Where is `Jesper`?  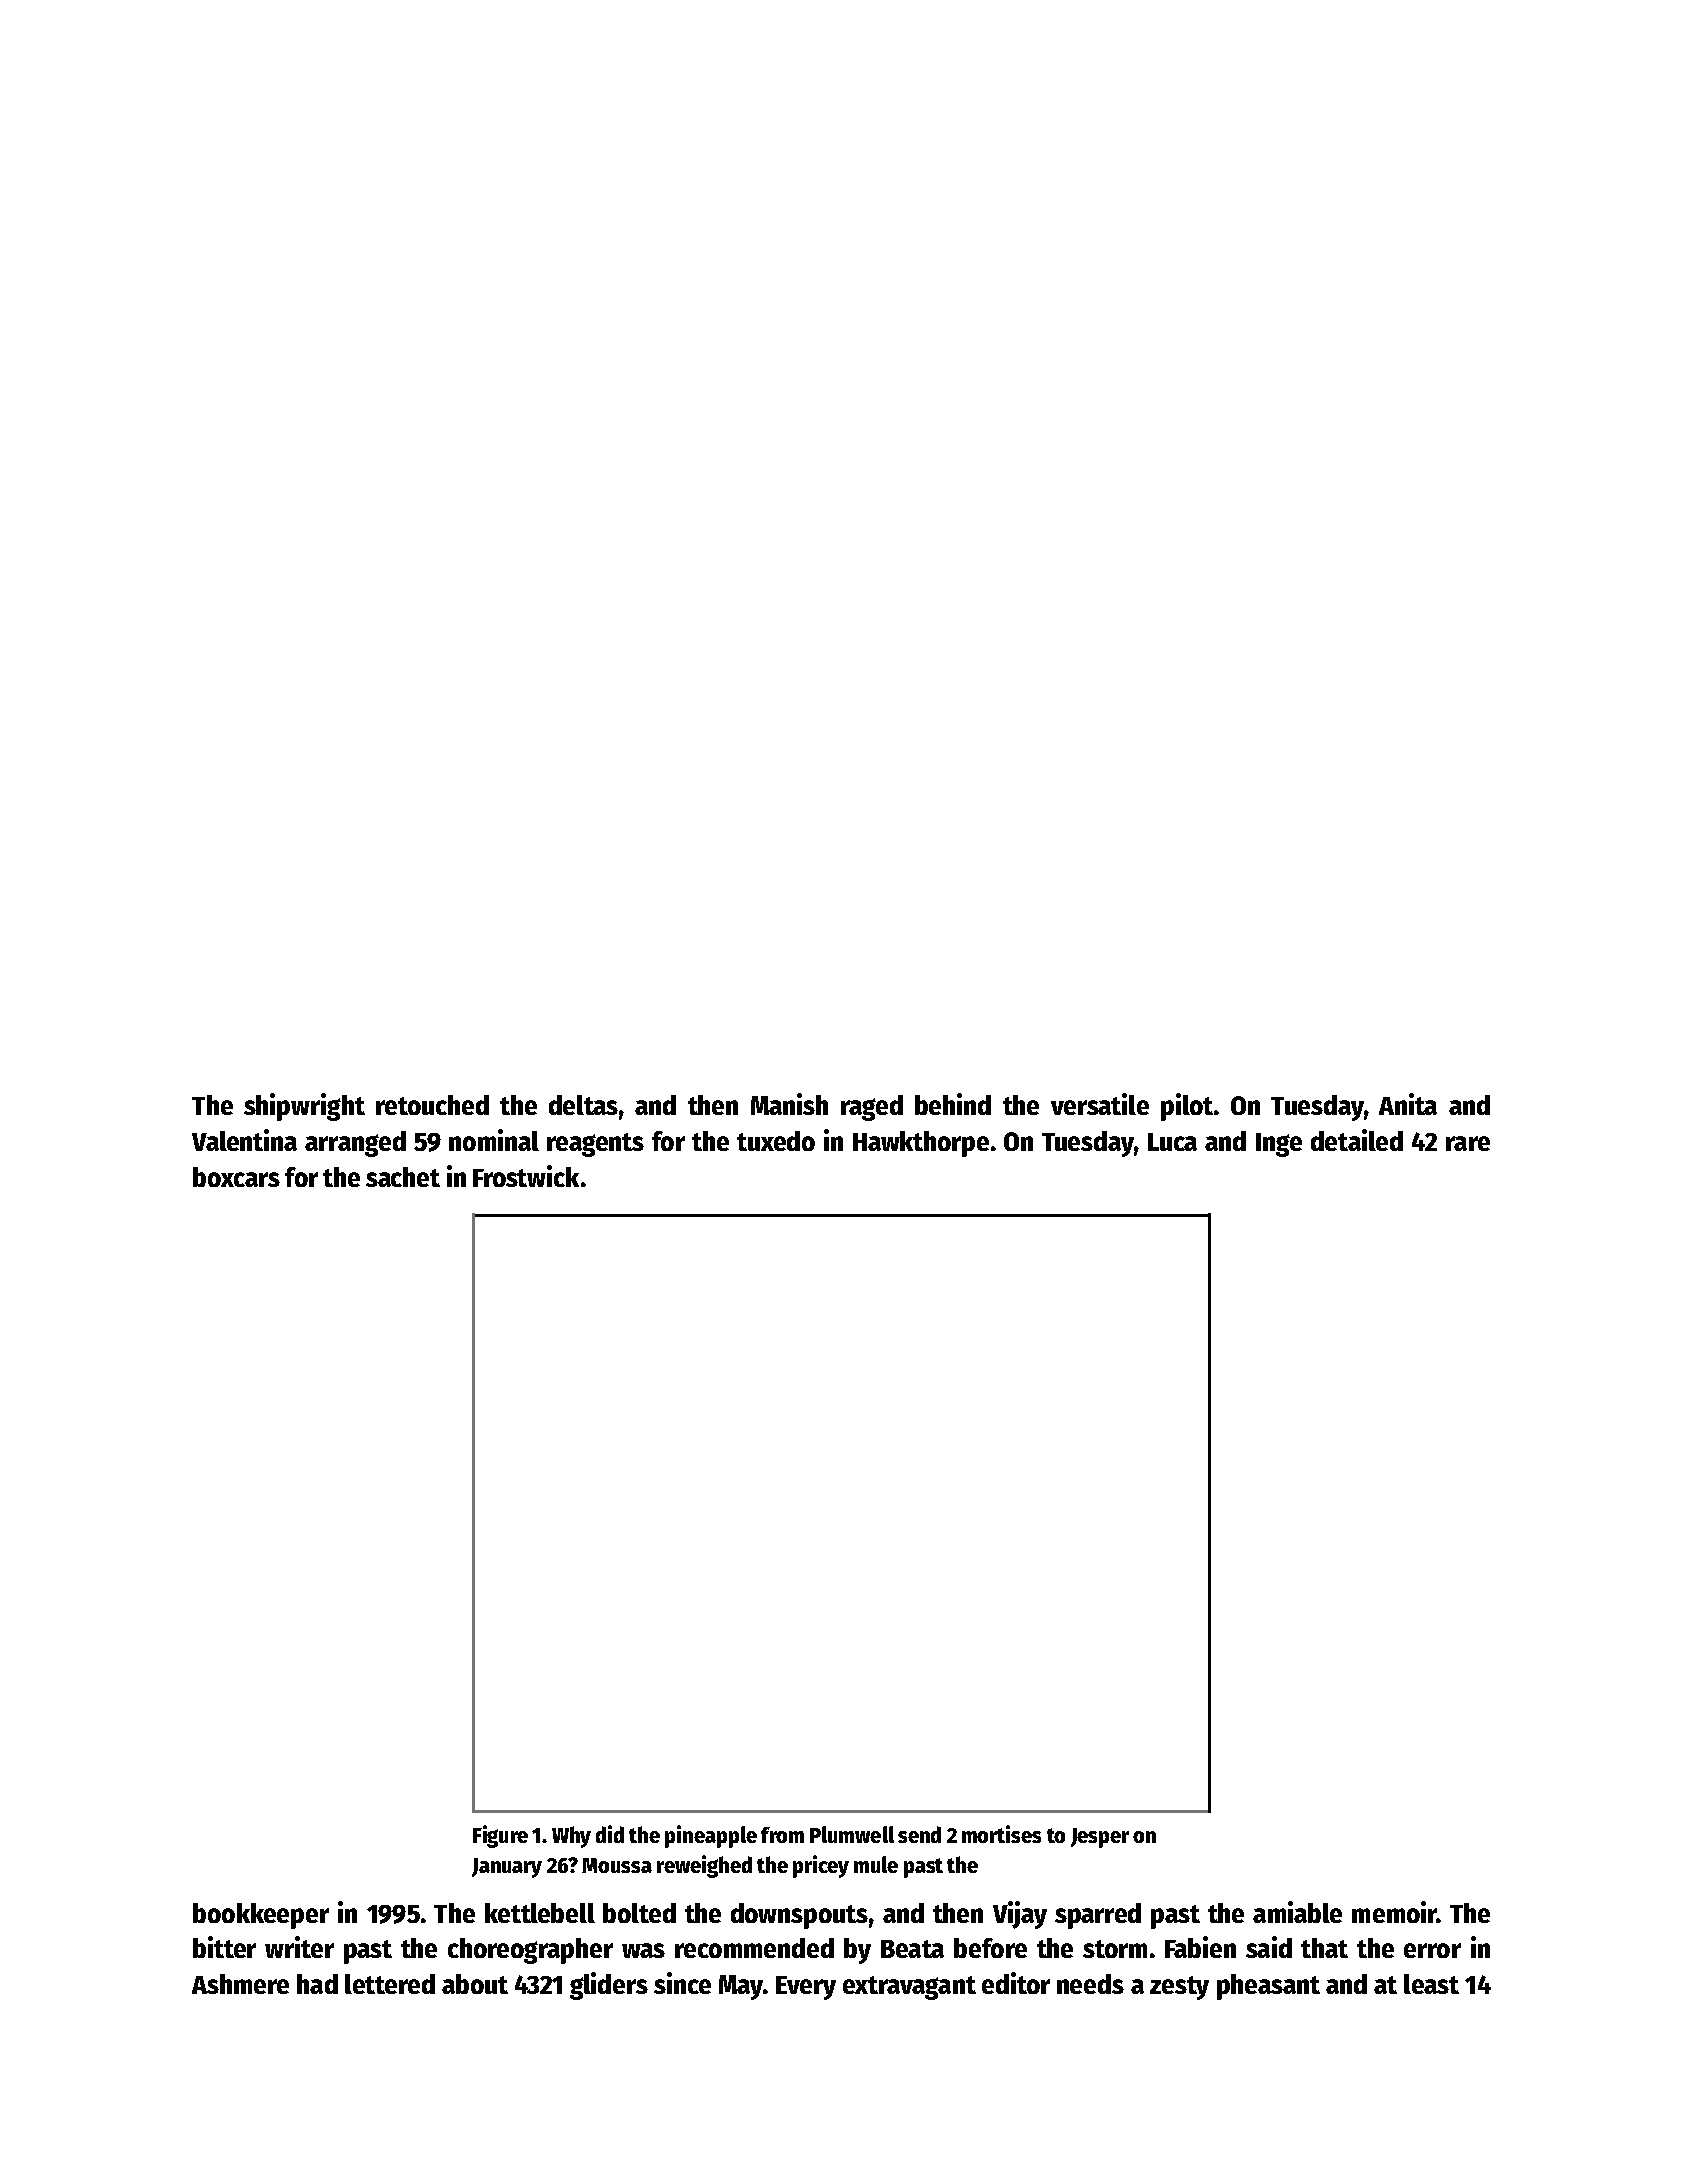
Jesper is located at coordinates (1100, 1838).
